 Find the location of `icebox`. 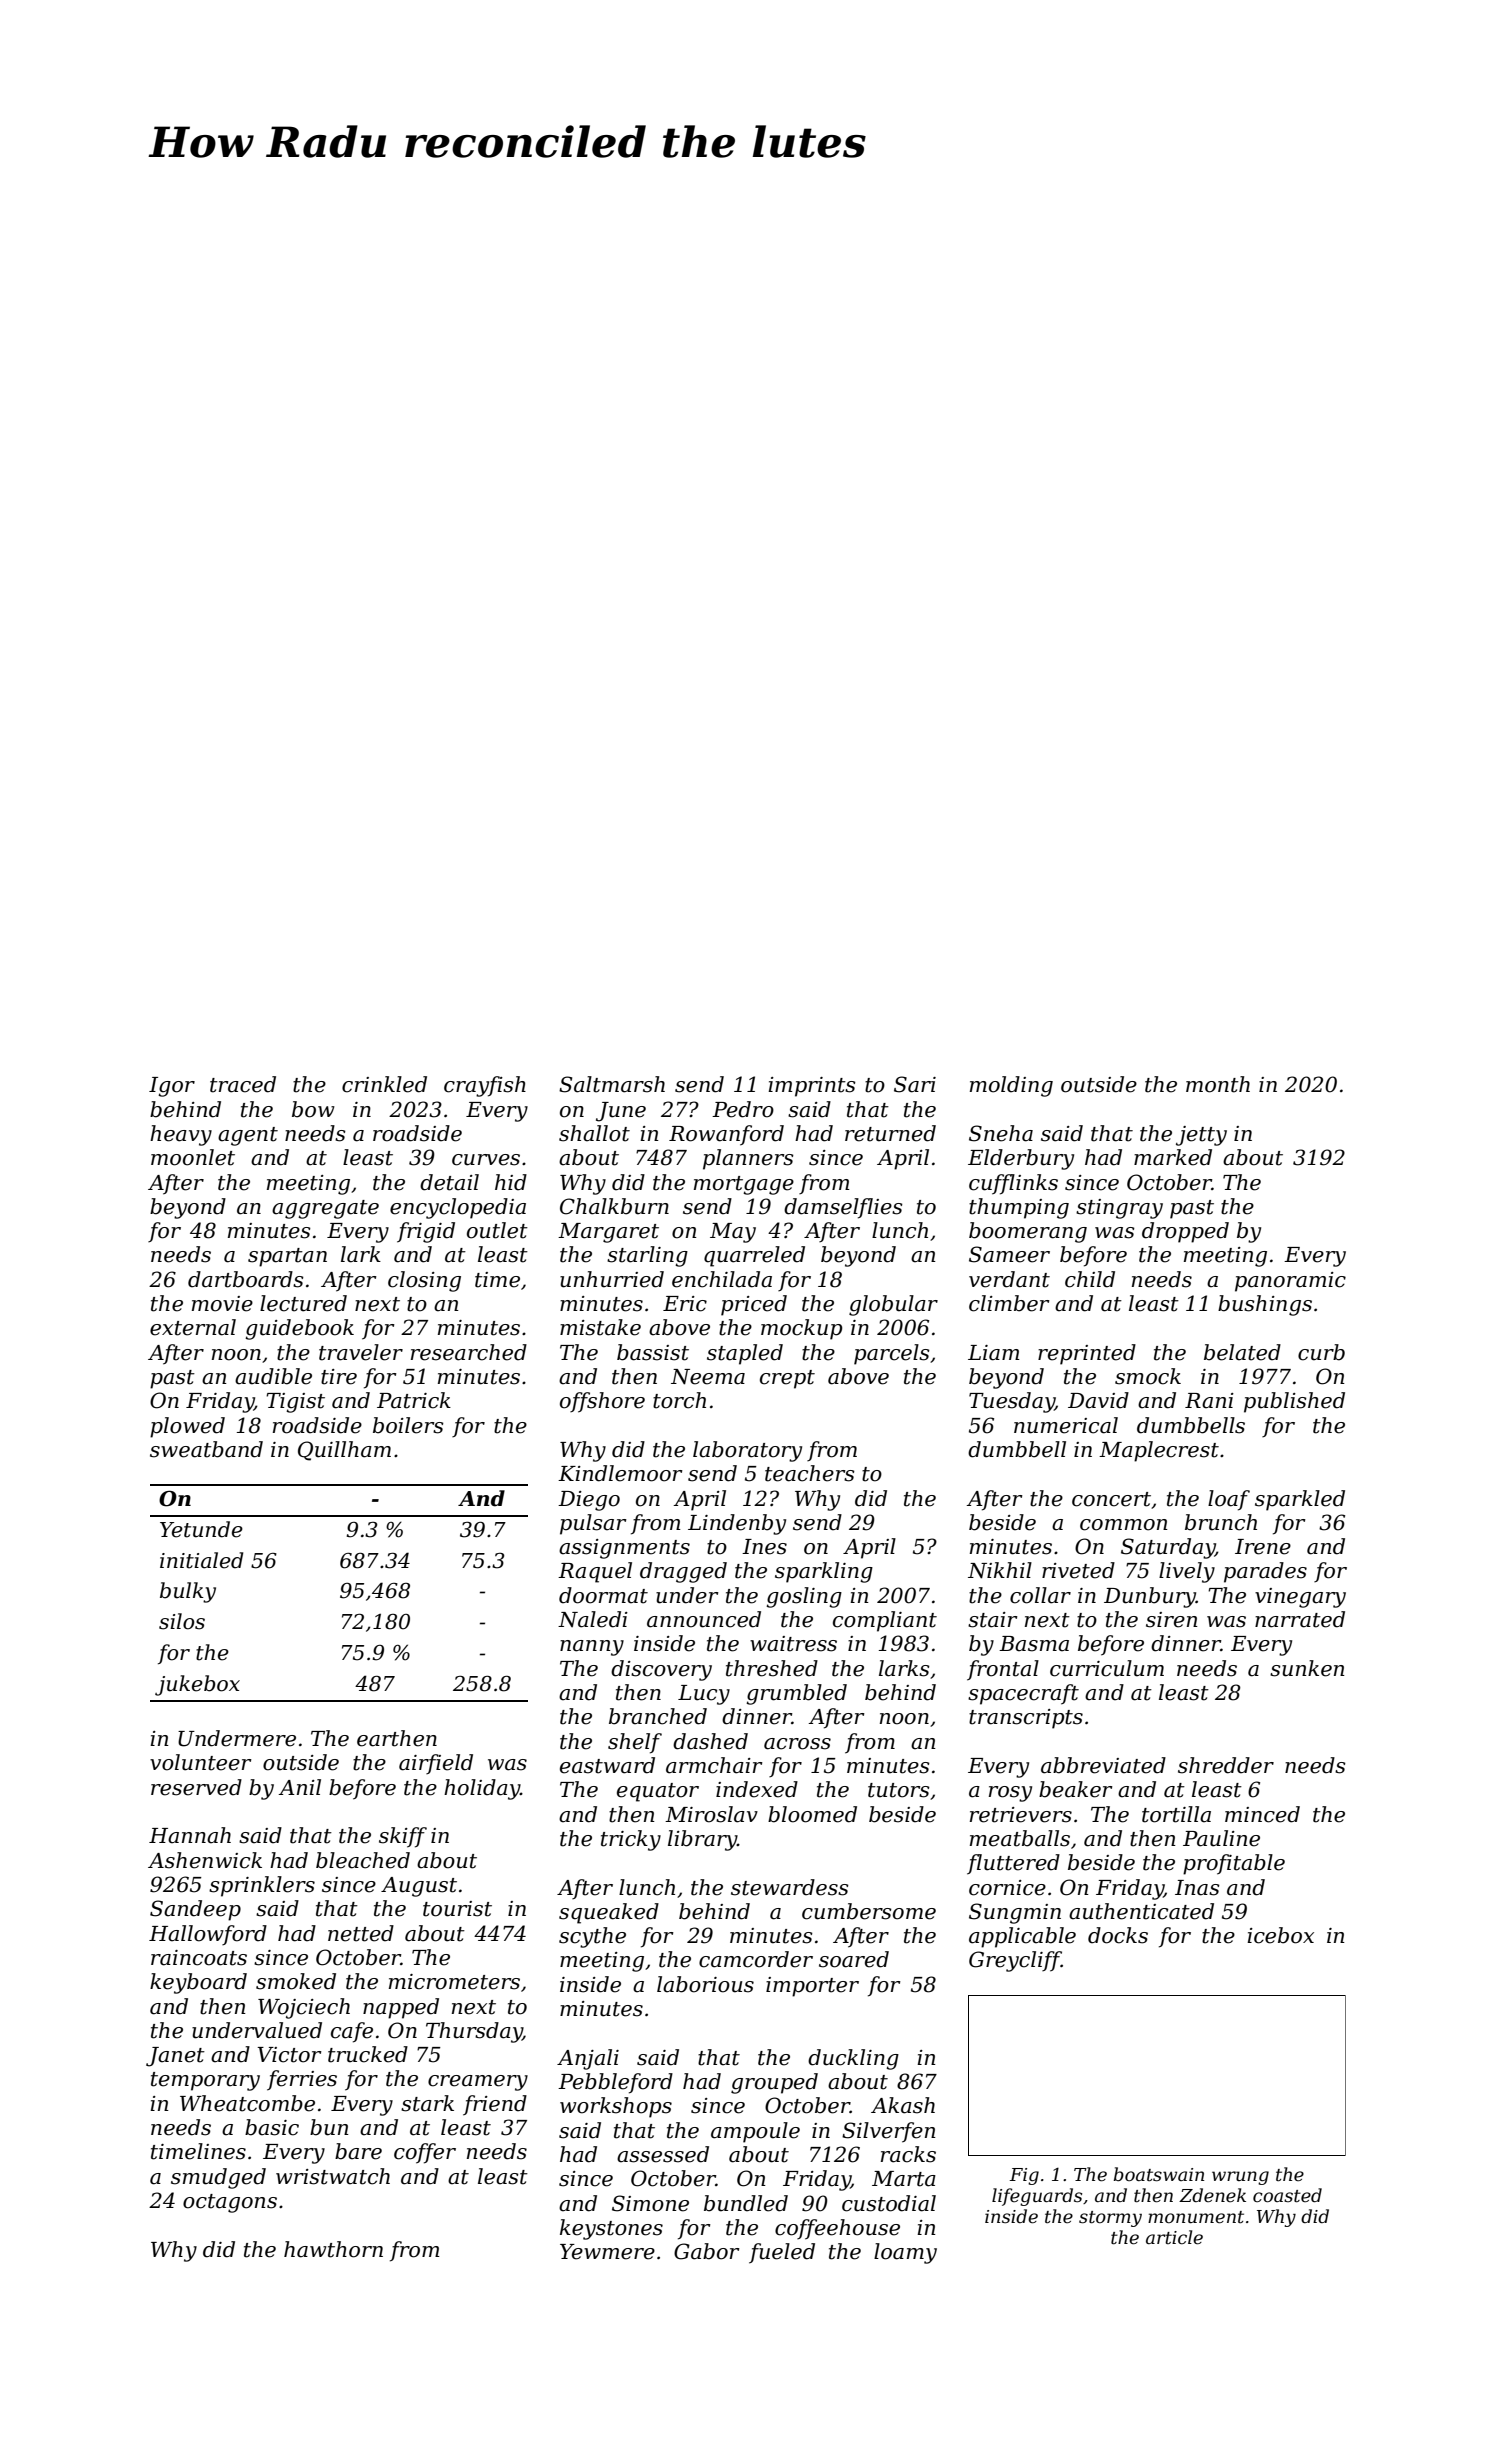

icebox is located at coordinates (1280, 1935).
